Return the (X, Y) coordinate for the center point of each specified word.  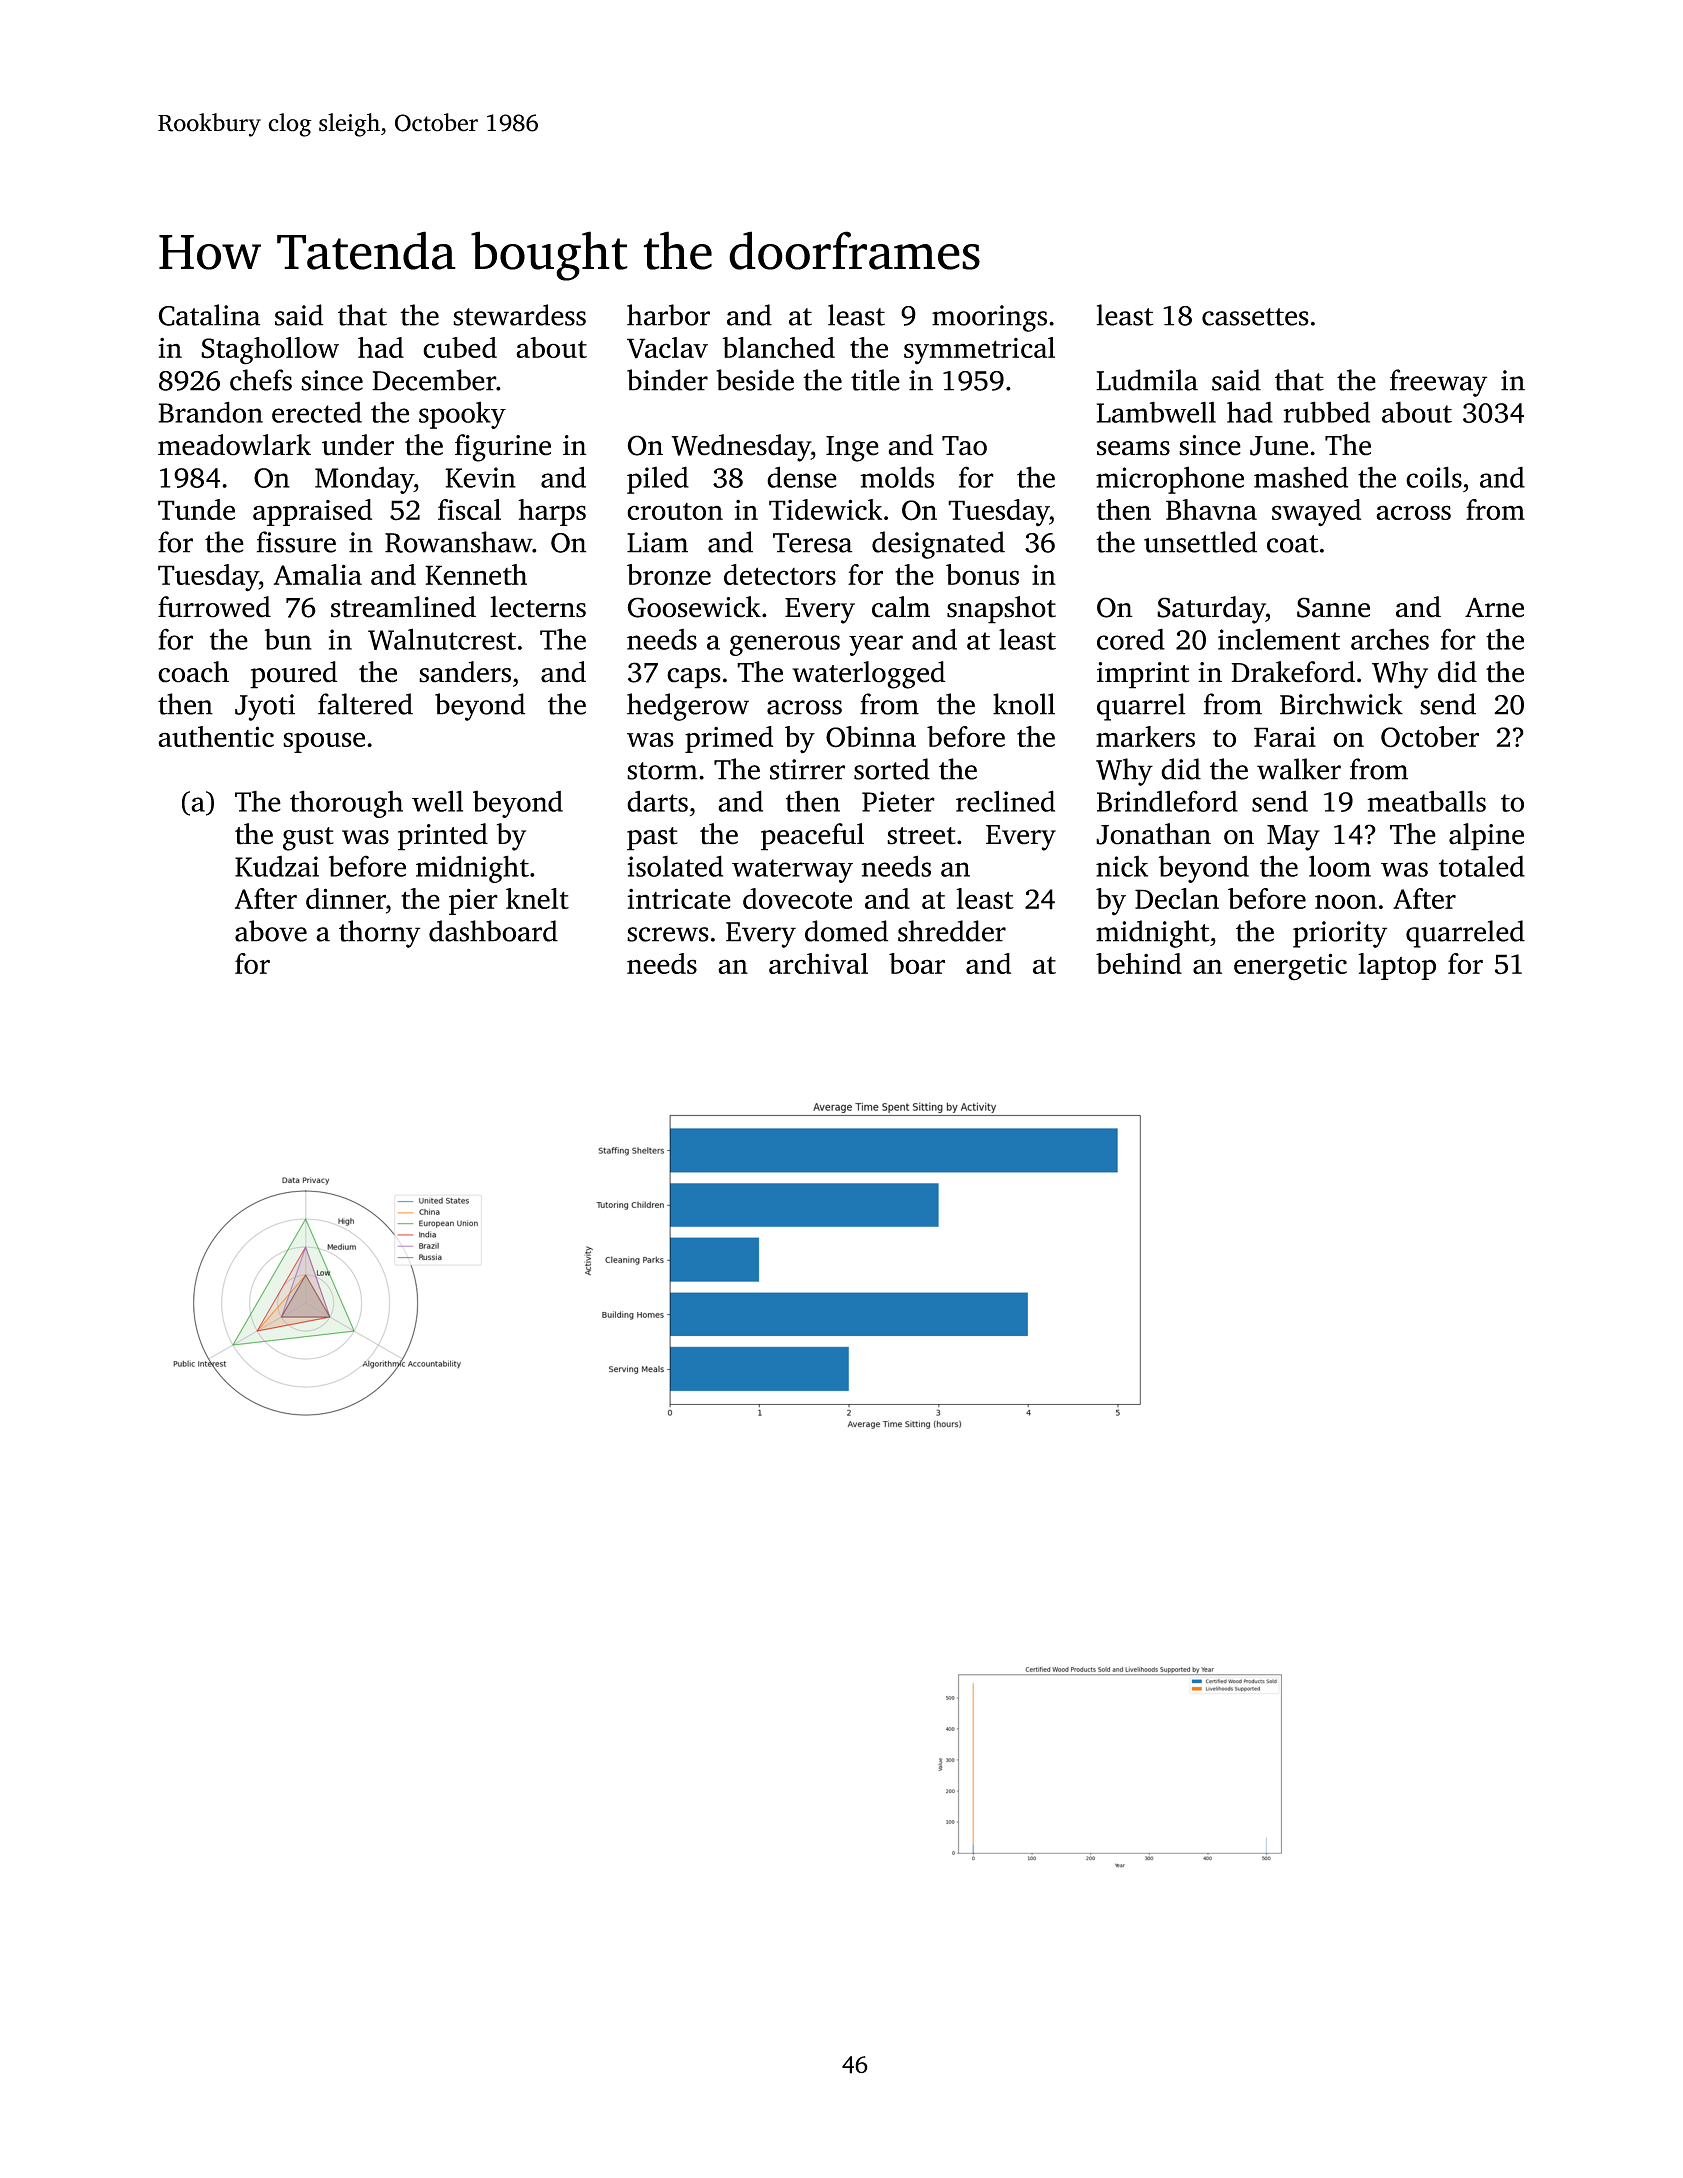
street (921, 836)
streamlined (403, 607)
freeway (1438, 383)
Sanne (1333, 607)
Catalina (209, 315)
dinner (346, 898)
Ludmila (1147, 380)
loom (1340, 866)
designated (938, 545)
